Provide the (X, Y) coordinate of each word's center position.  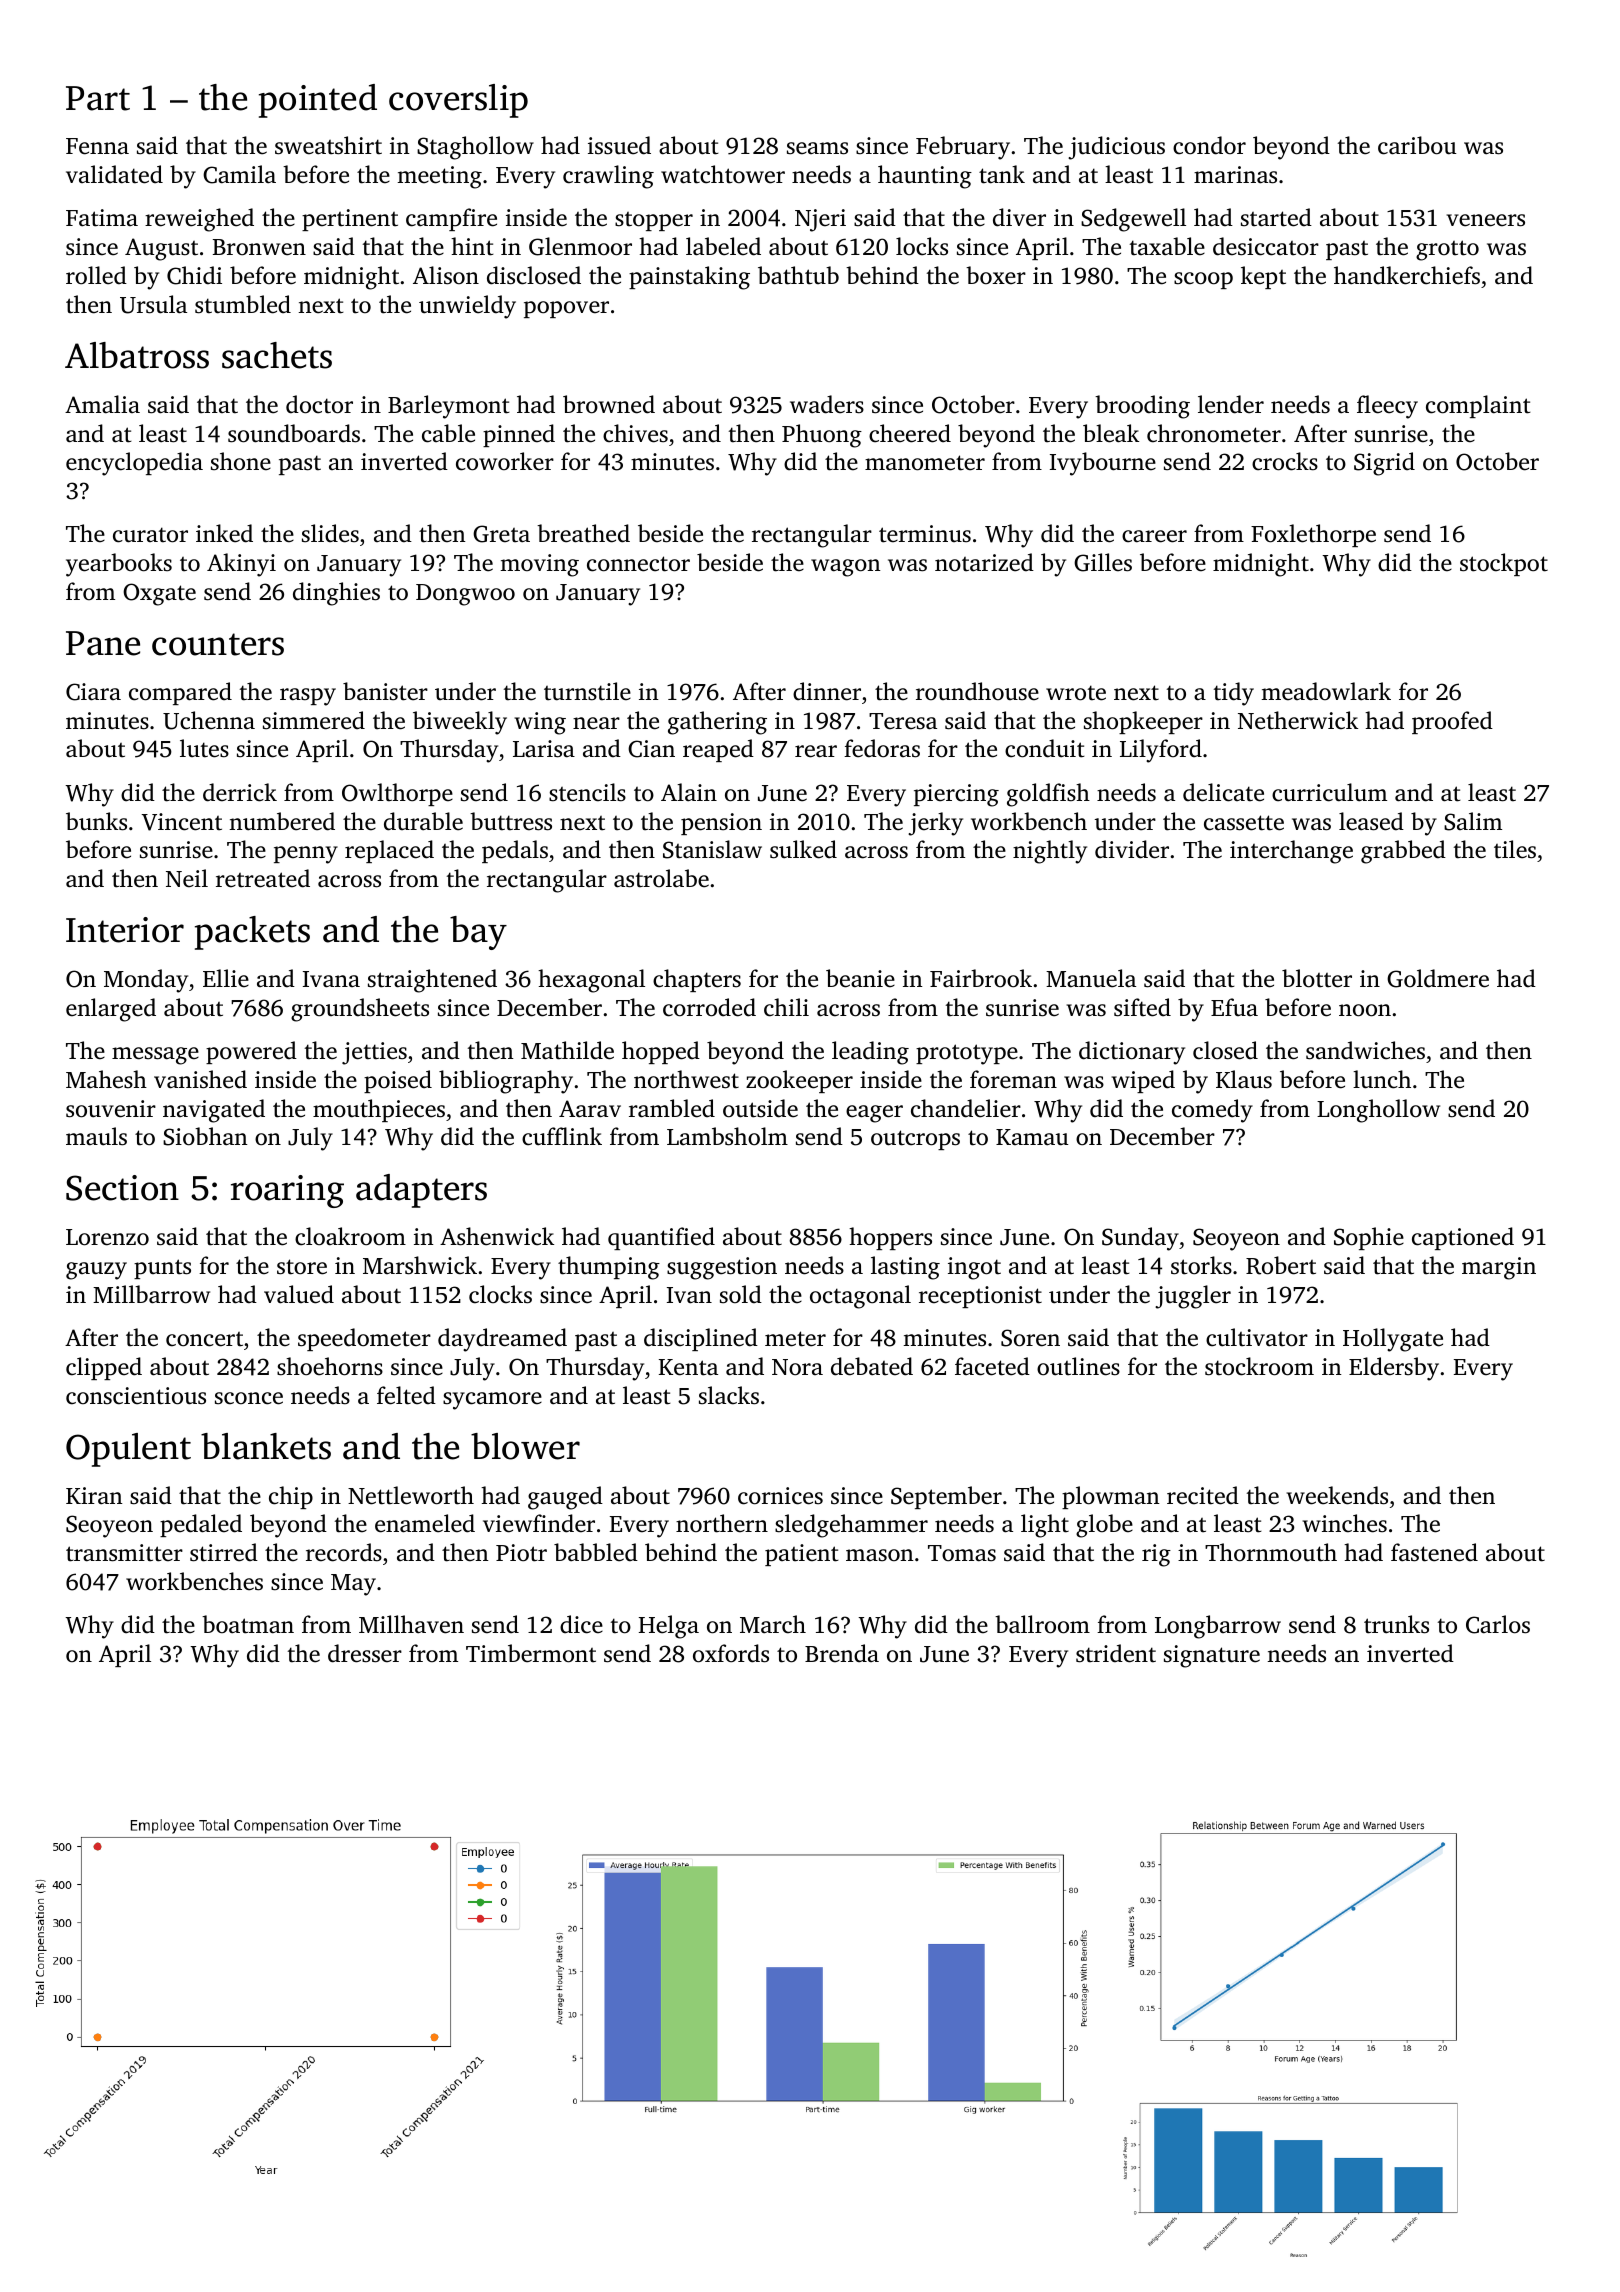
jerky (935, 824)
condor (1209, 145)
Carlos (1498, 1624)
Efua (1234, 1007)
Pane (103, 643)
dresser (365, 1653)
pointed (318, 101)
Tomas (962, 1553)
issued (619, 145)
